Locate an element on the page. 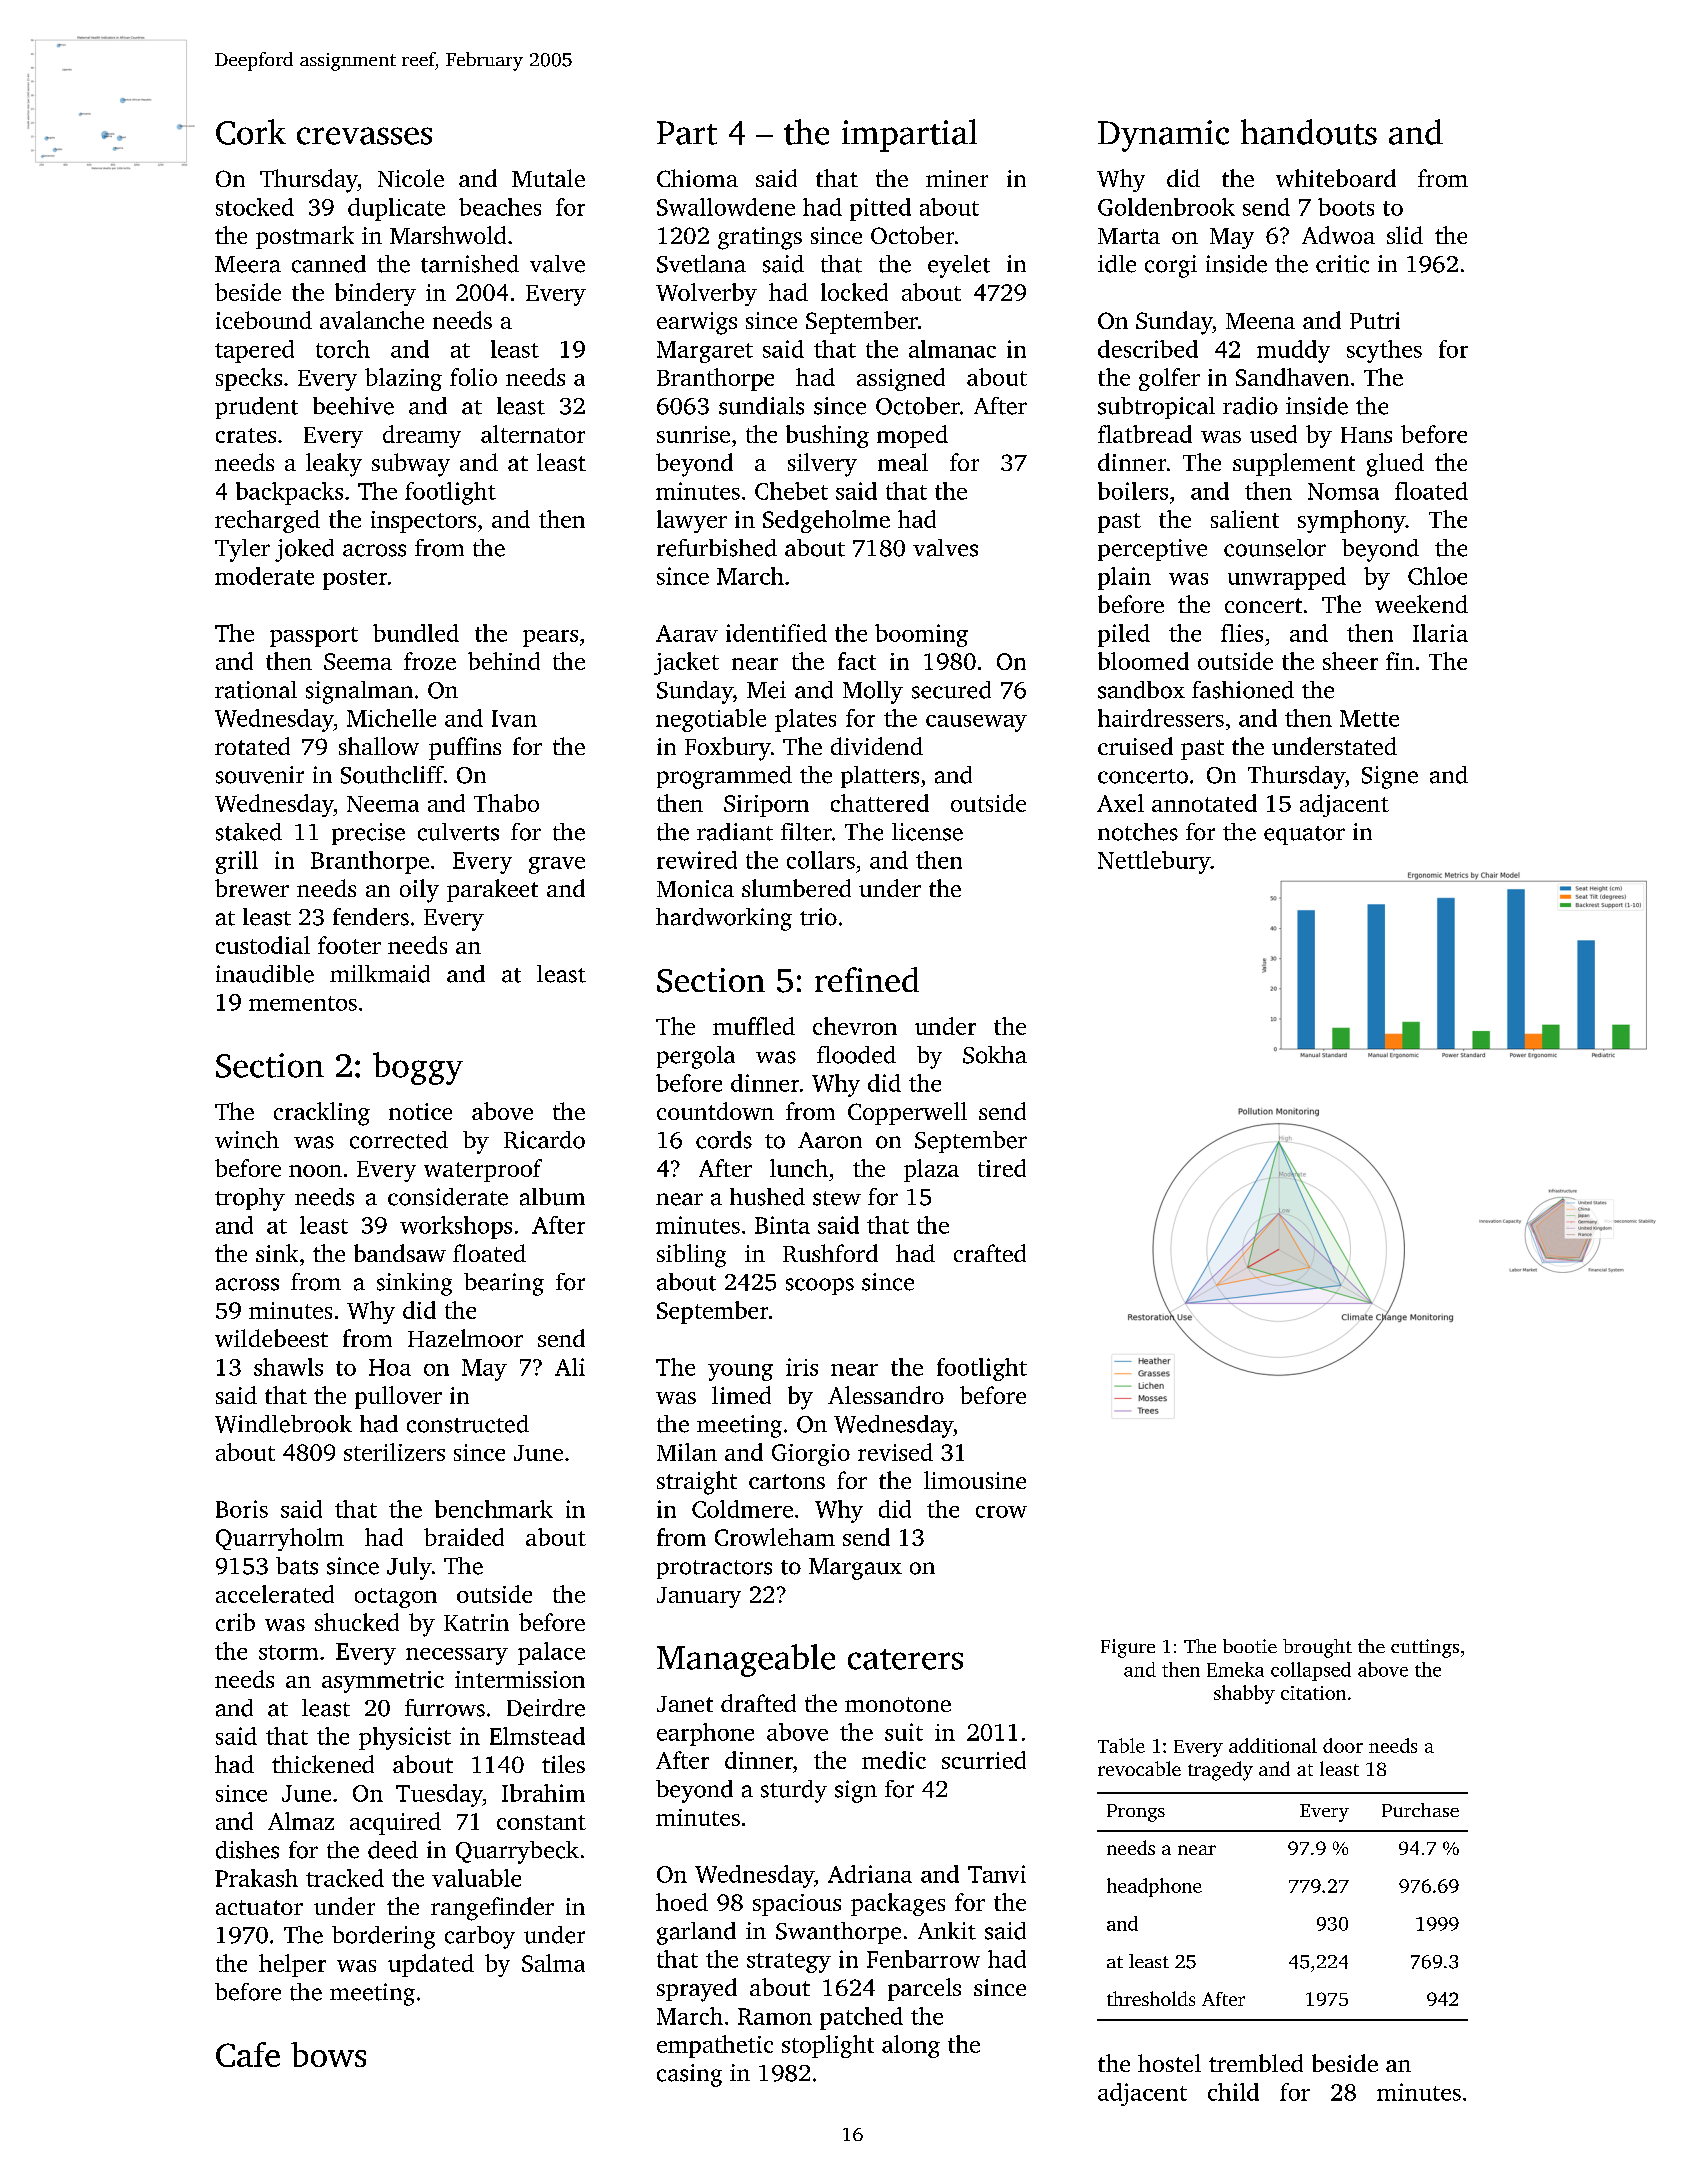 The height and width of the image is (2178, 1683). shawls is located at coordinates (288, 1367).
